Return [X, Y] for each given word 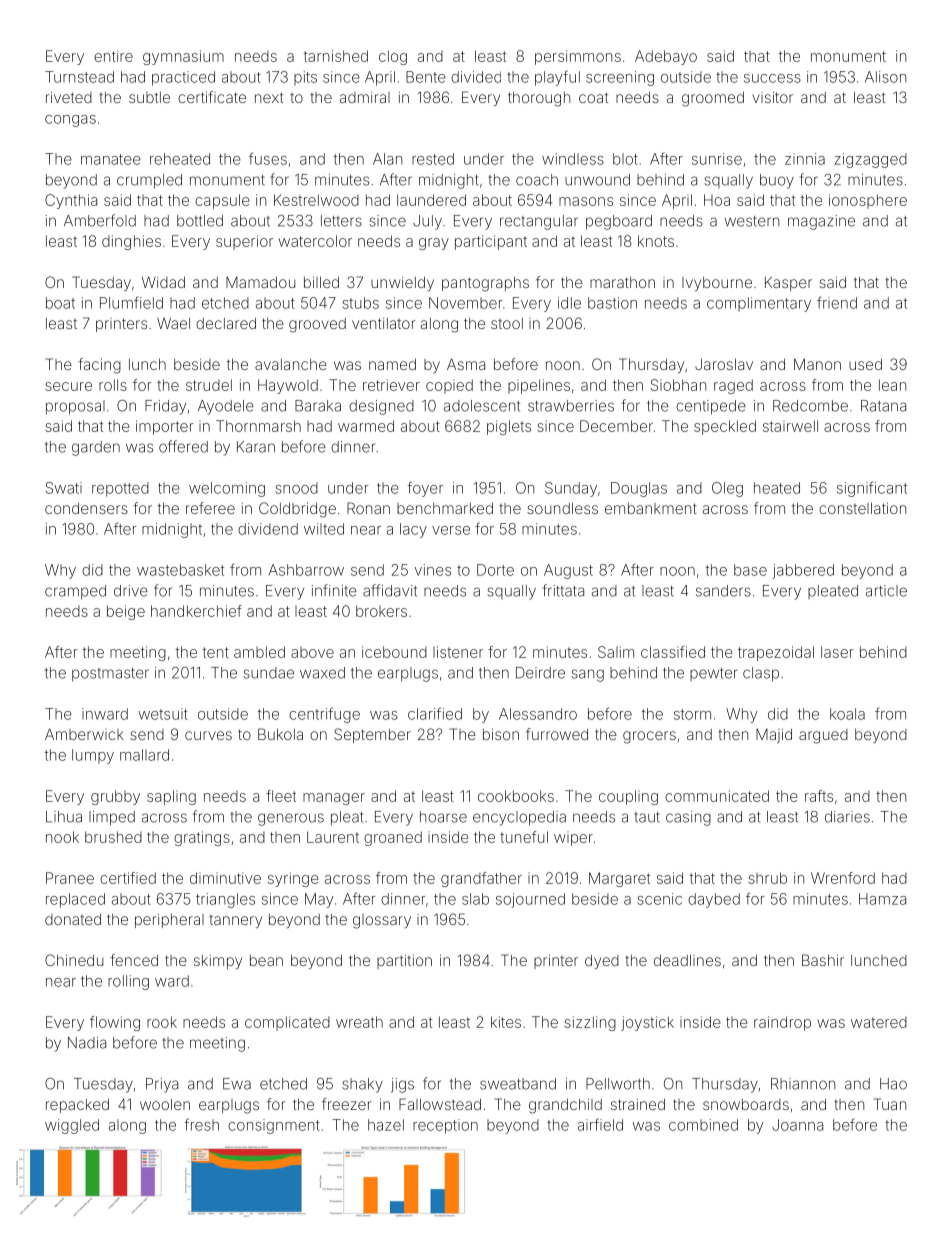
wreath [359, 1022]
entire [113, 56]
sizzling [590, 1023]
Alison [885, 77]
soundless [562, 508]
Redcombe [810, 406]
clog [393, 57]
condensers [86, 508]
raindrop [782, 1023]
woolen [165, 1104]
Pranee [70, 878]
